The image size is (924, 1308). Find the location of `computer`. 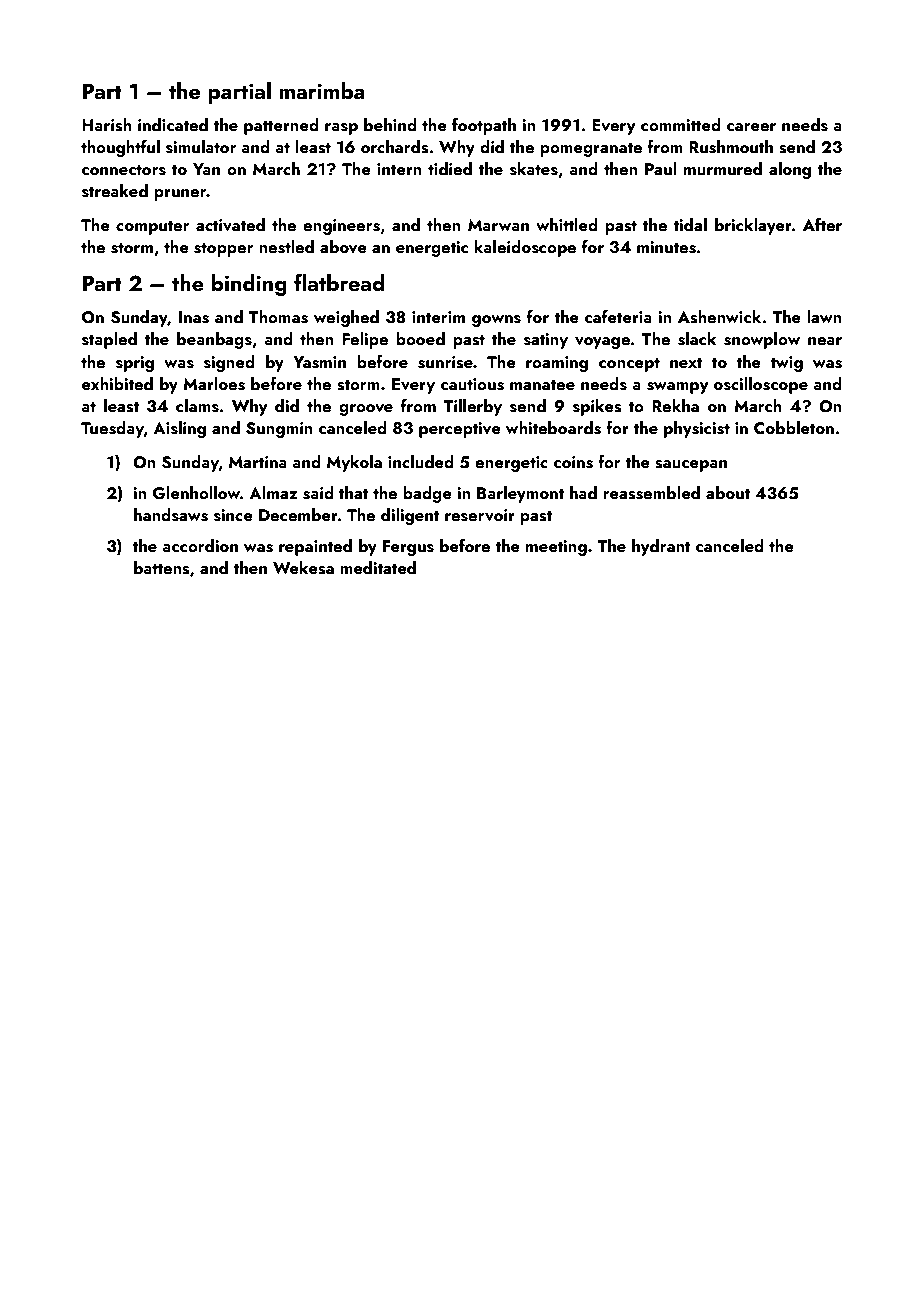

computer is located at coordinates (152, 227).
